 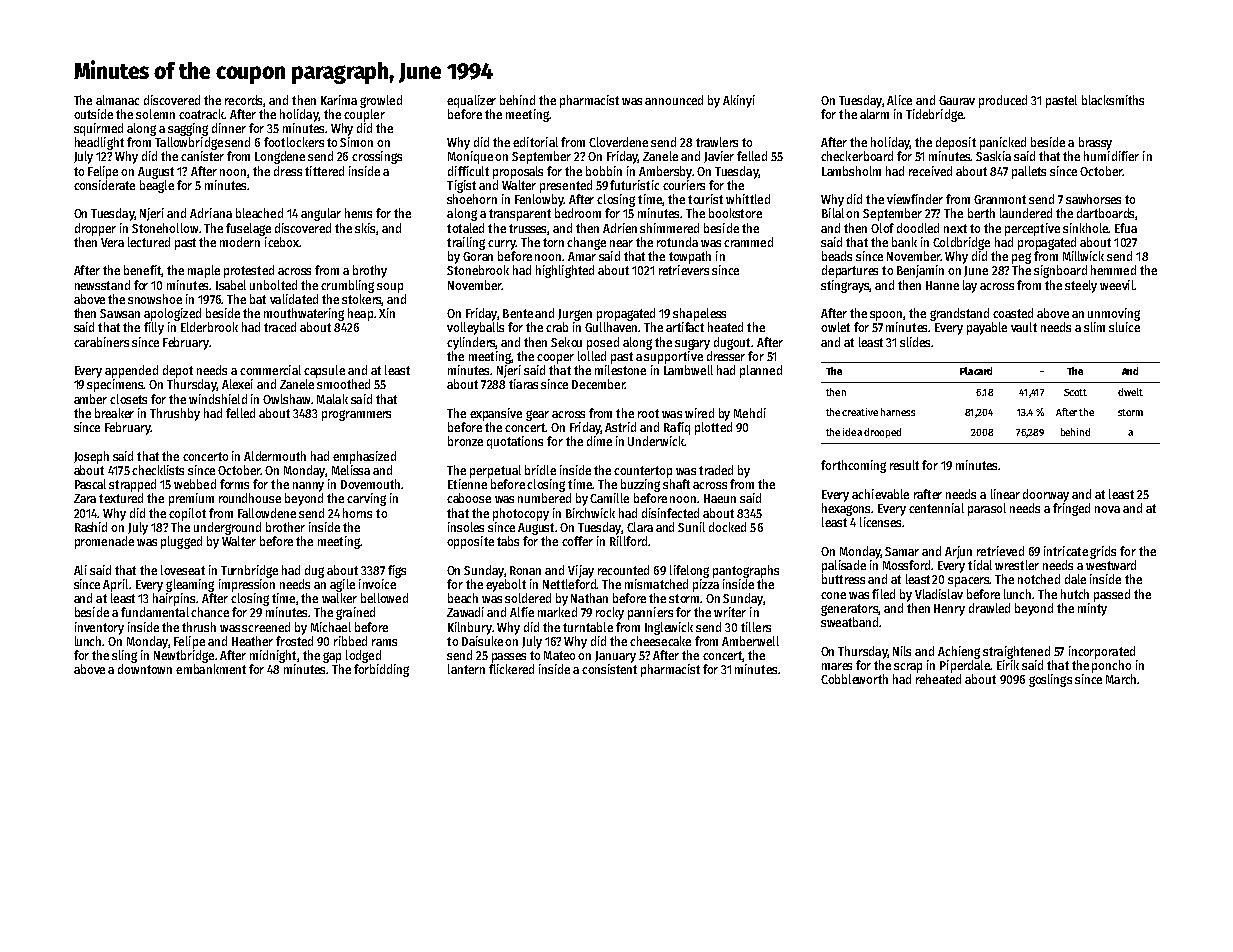 I want to click on lantern, so click(x=466, y=669).
